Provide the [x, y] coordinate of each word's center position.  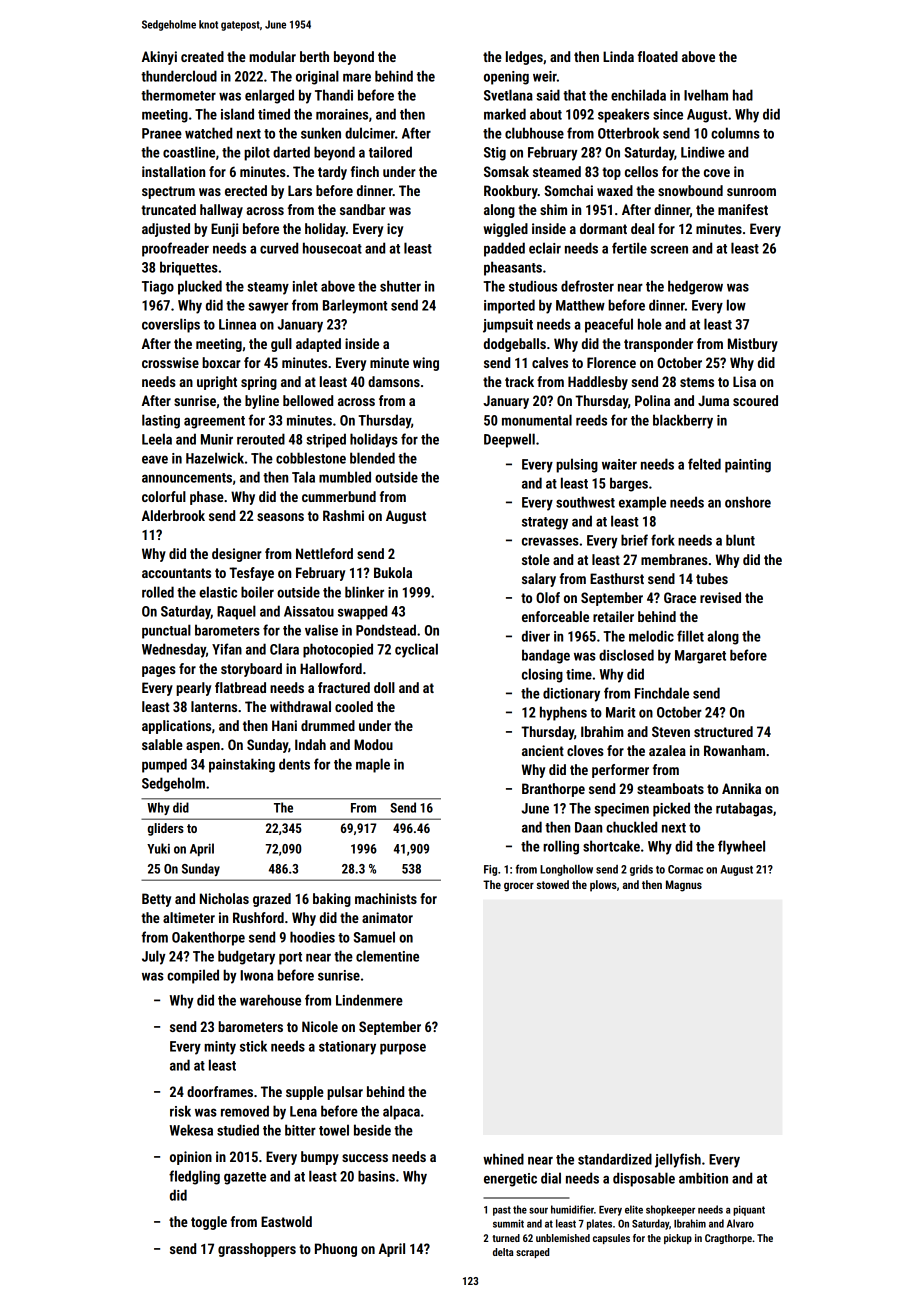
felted [704, 464]
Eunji [224, 230]
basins [376, 1176]
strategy [545, 523]
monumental [537, 420]
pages [159, 671]
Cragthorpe [728, 1239]
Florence [611, 362]
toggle [209, 1223]
